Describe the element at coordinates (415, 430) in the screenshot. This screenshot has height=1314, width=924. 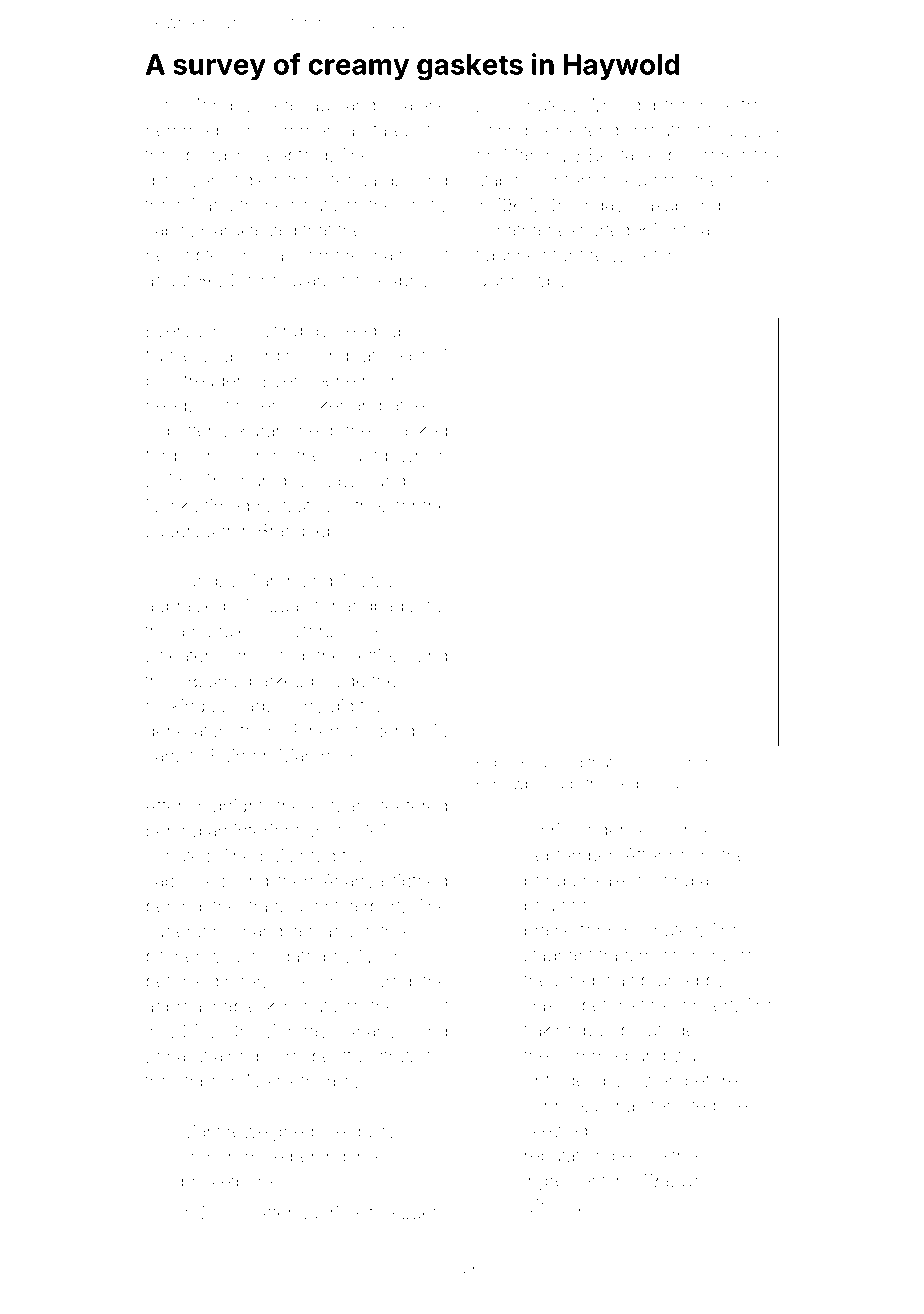
I see `cracked` at that location.
